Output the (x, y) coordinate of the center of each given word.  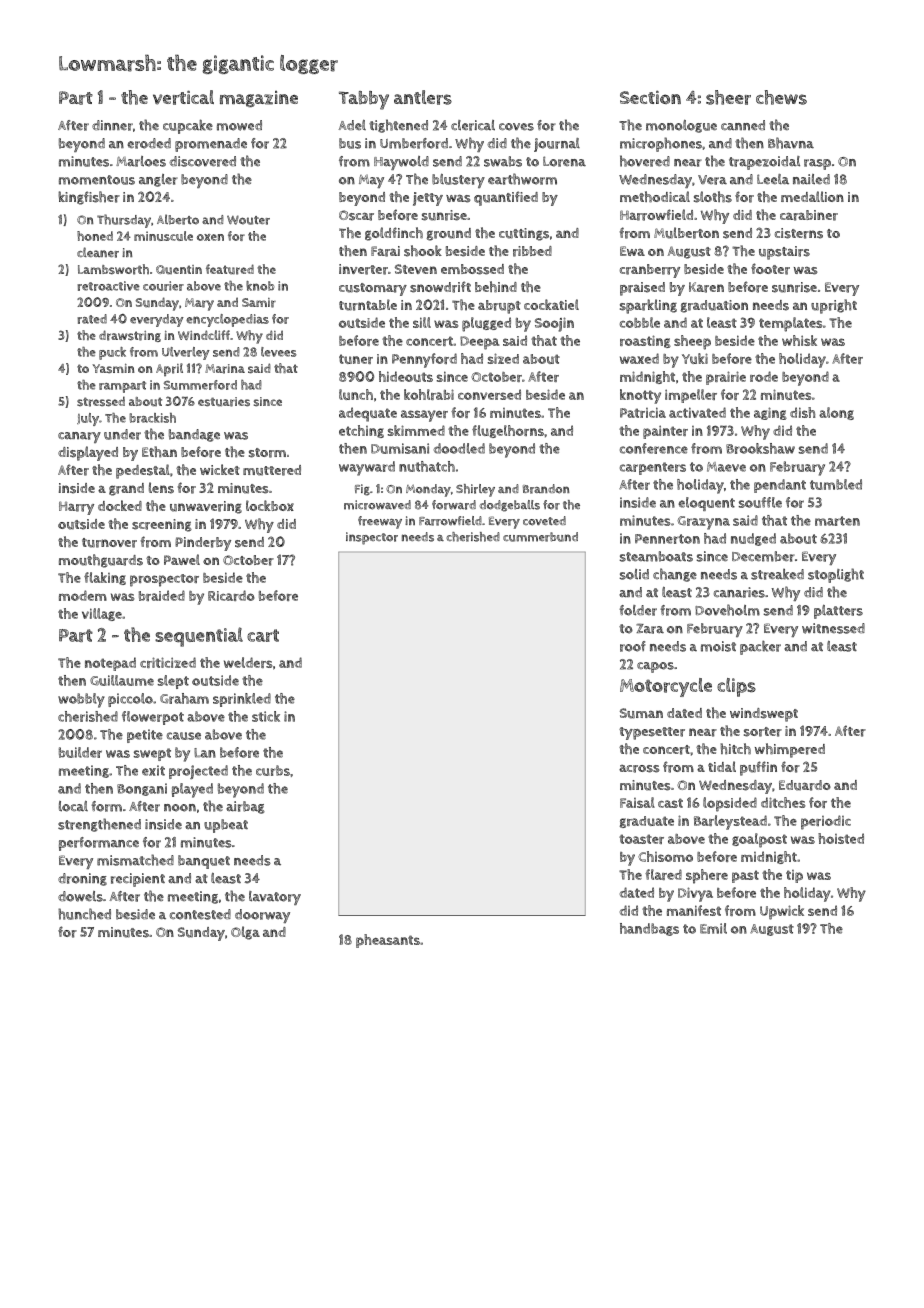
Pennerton (667, 539)
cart (263, 635)
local (73, 806)
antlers (423, 97)
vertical (183, 97)
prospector (164, 580)
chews (781, 97)
